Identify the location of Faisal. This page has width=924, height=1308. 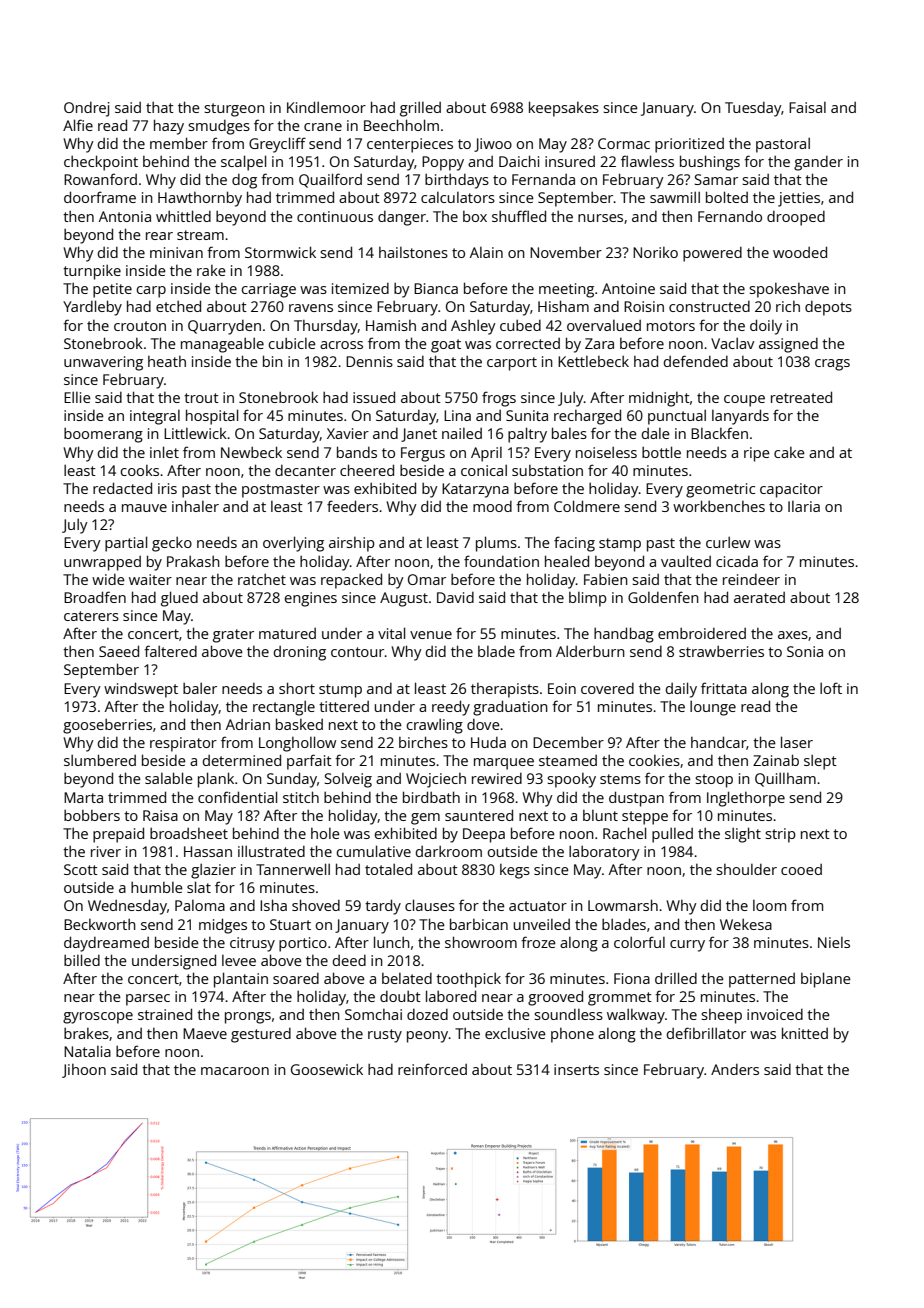
(807, 107).
